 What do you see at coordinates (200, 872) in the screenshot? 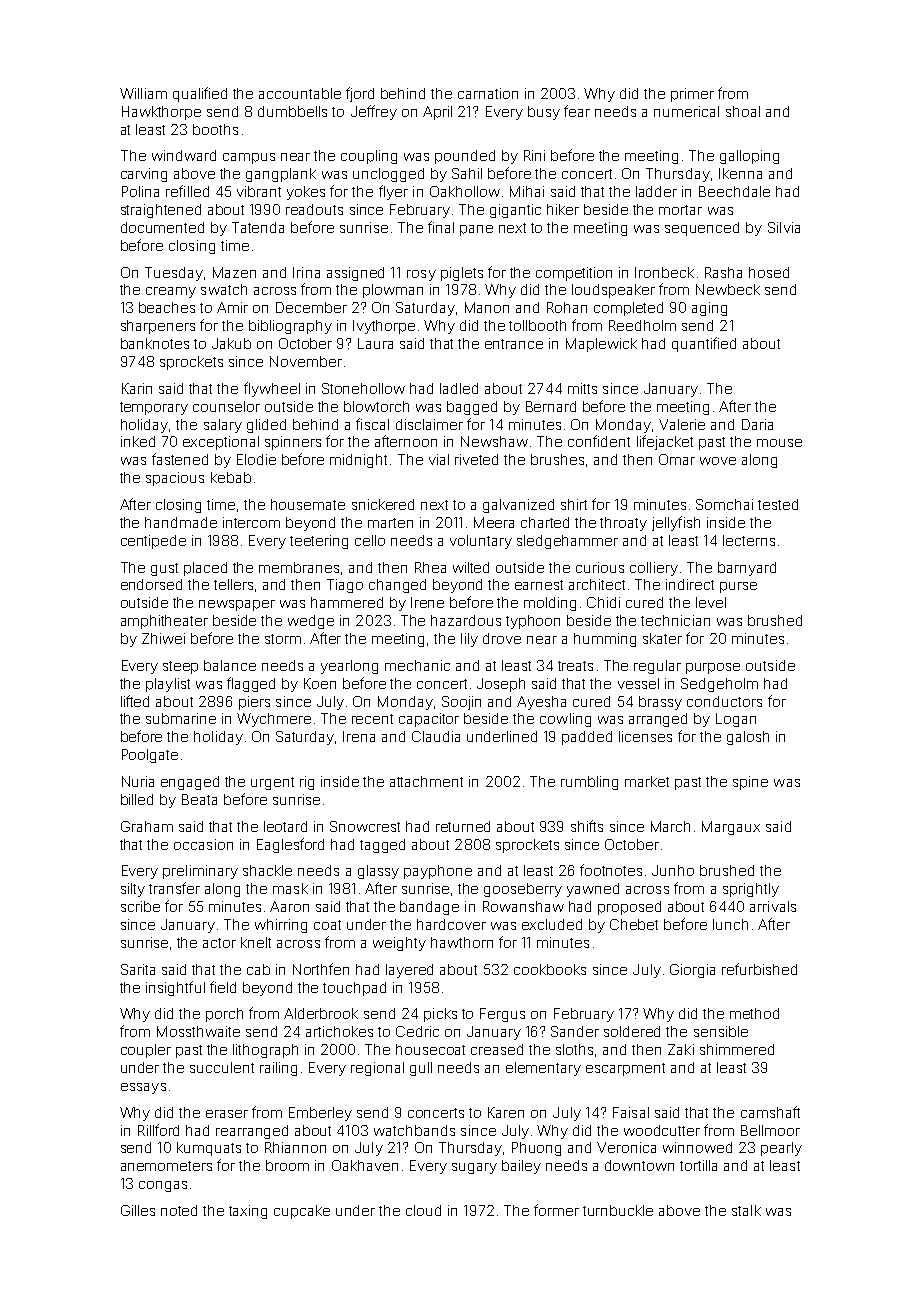
I see `preliminary` at bounding box center [200, 872].
